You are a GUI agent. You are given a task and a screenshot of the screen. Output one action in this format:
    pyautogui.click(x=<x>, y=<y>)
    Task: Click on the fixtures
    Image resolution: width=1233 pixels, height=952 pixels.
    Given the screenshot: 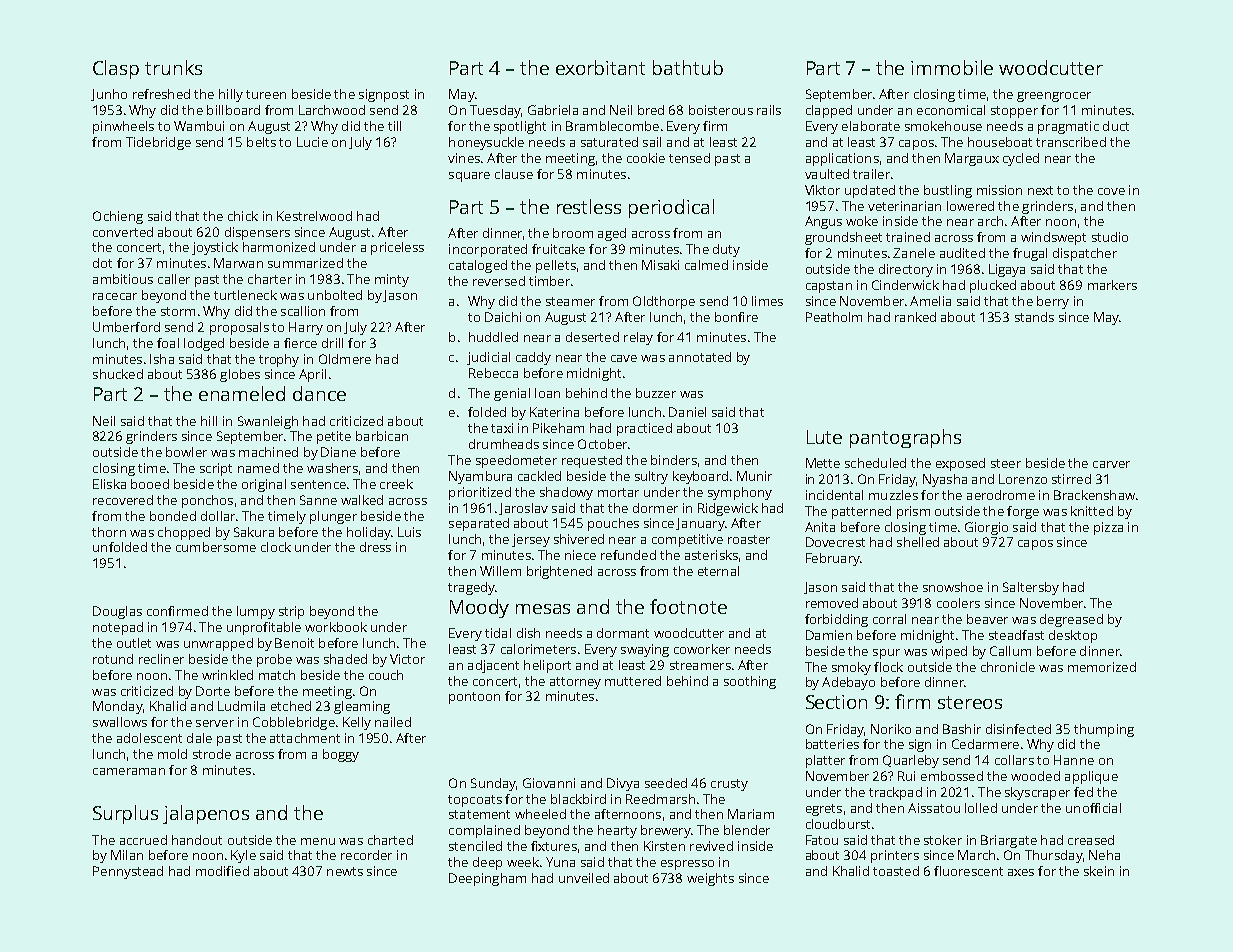 What is the action you would take?
    pyautogui.click(x=554, y=846)
